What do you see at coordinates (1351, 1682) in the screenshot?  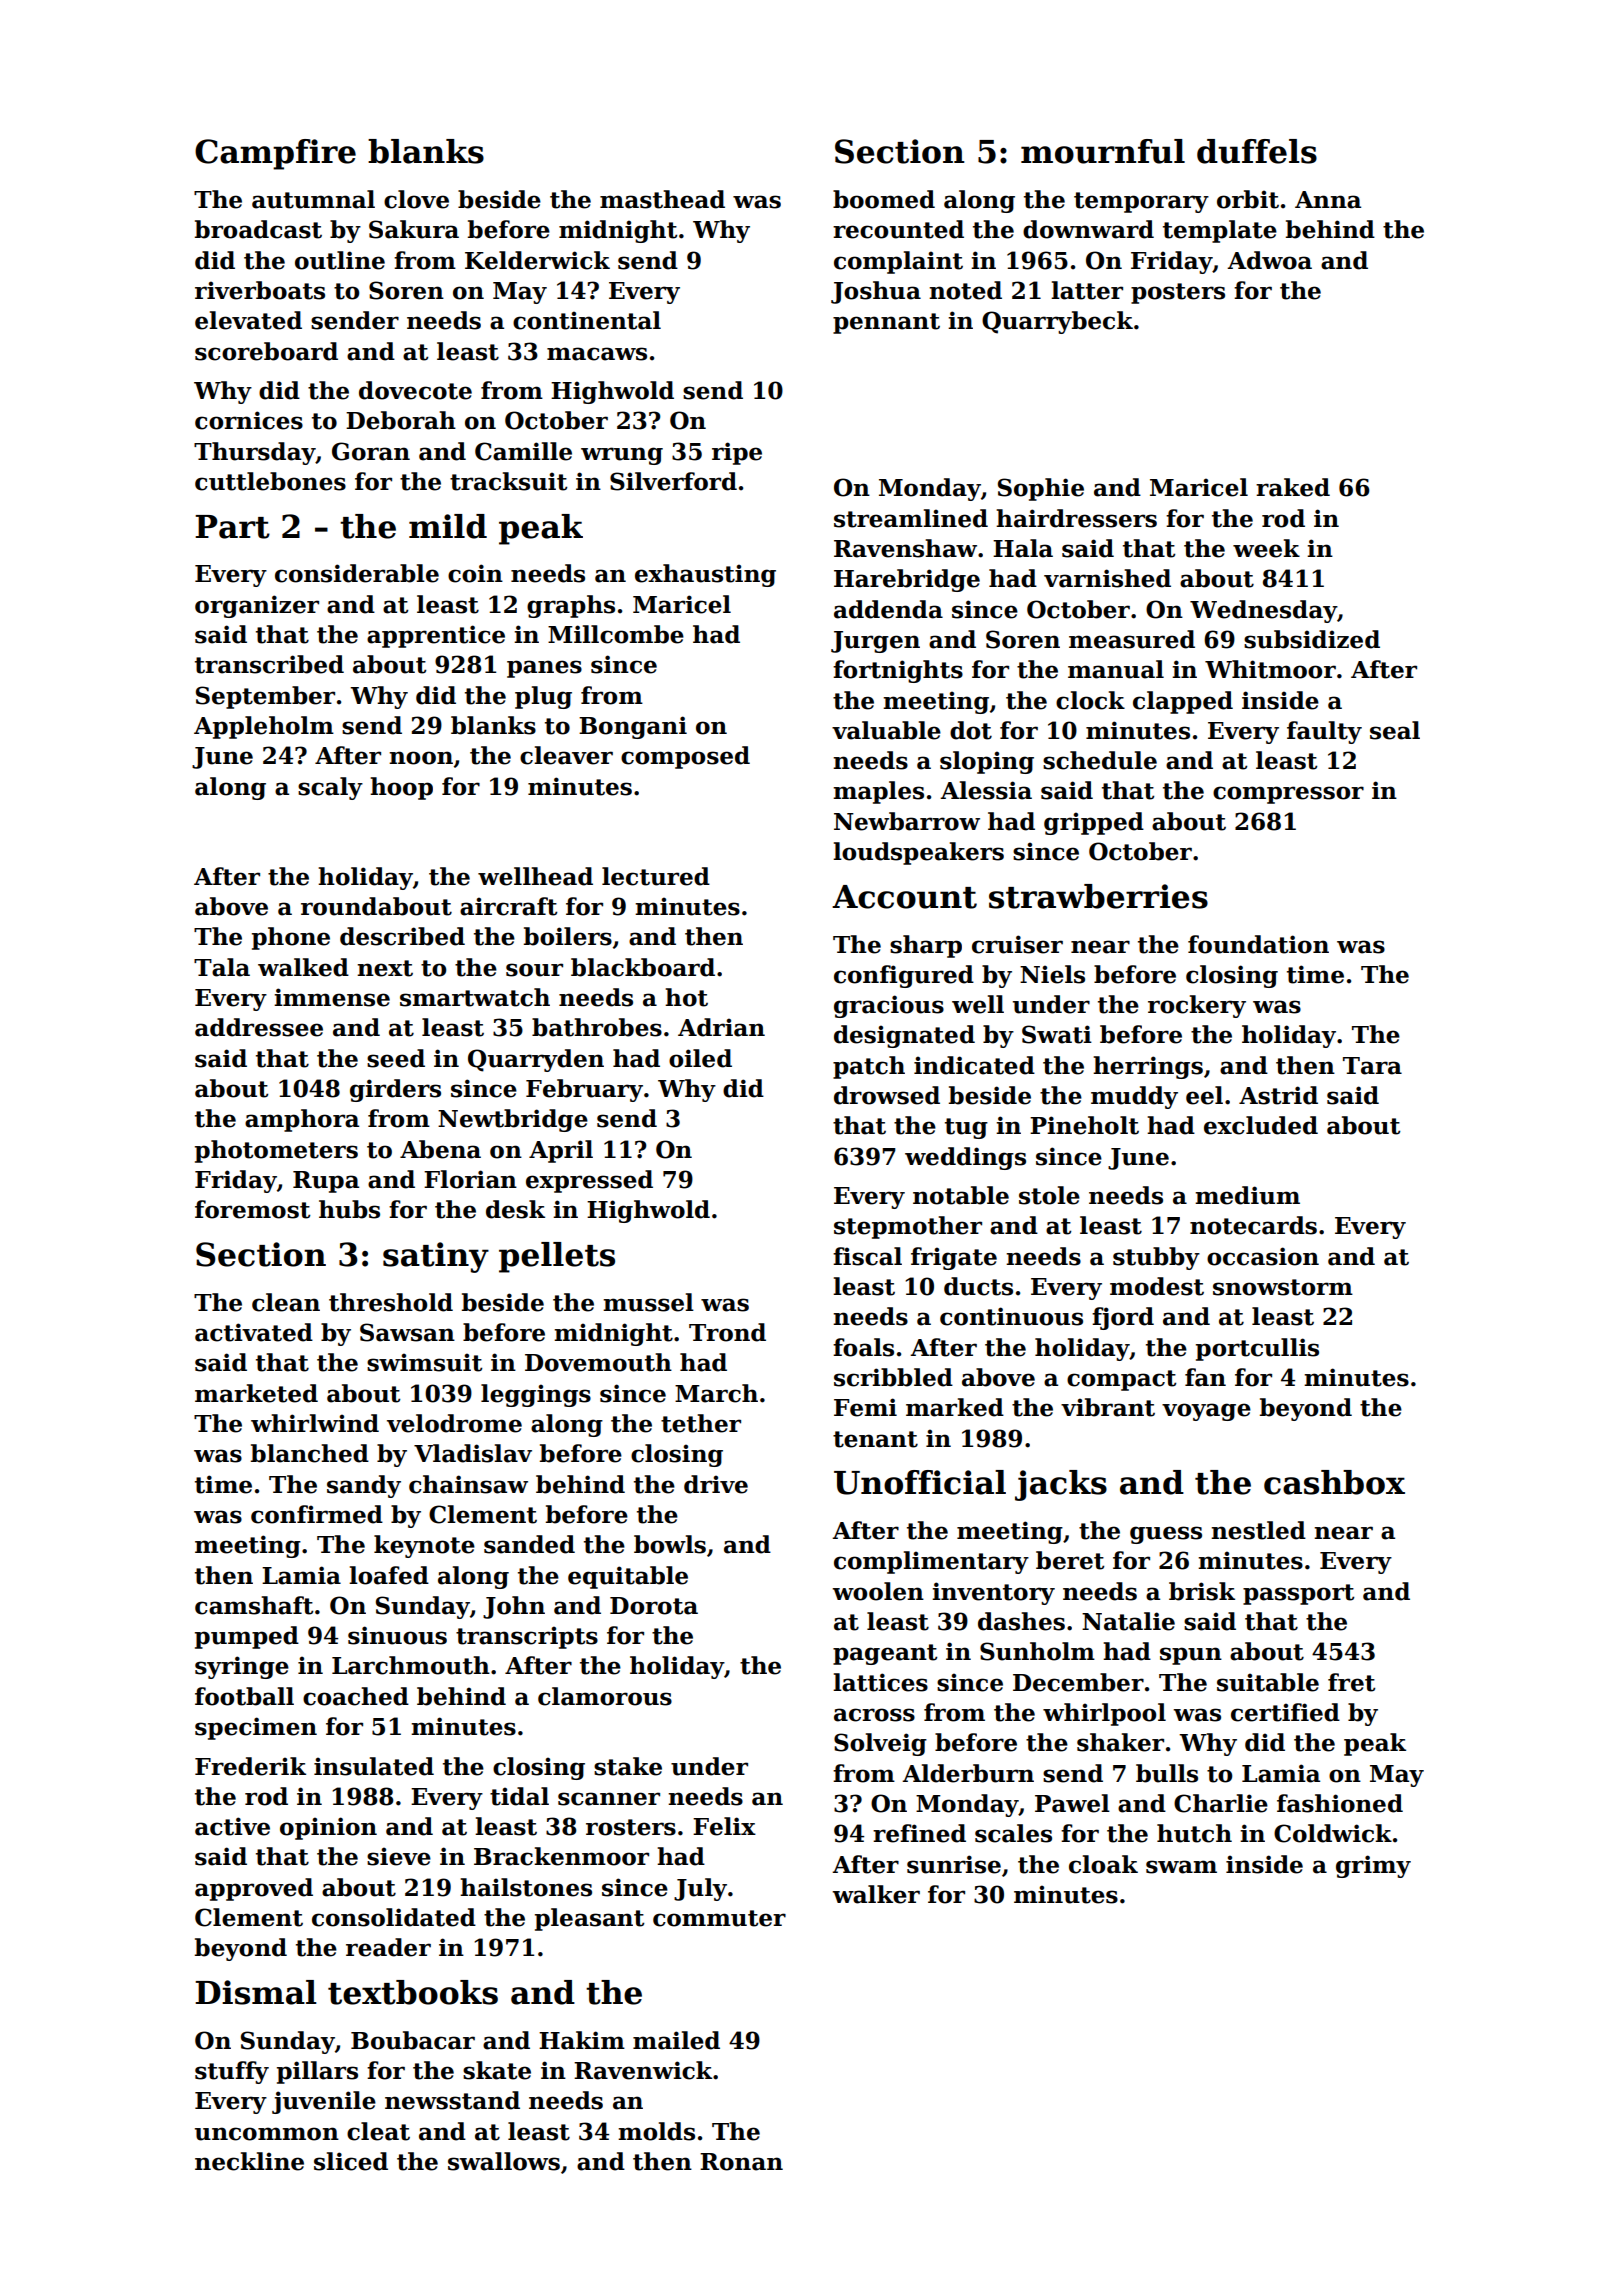 I see `fret` at bounding box center [1351, 1682].
